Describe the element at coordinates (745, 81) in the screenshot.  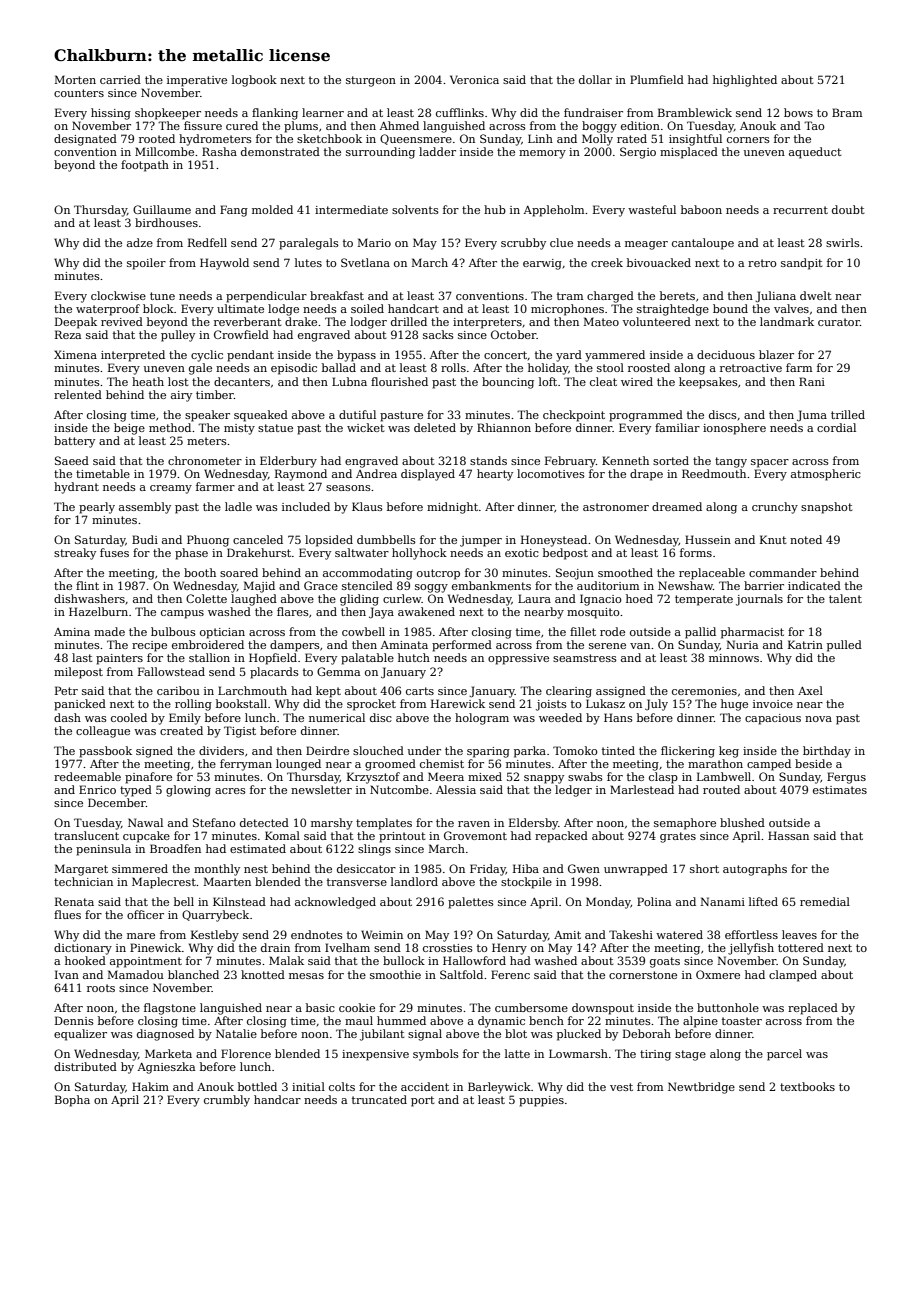
I see `highlighted` at that location.
